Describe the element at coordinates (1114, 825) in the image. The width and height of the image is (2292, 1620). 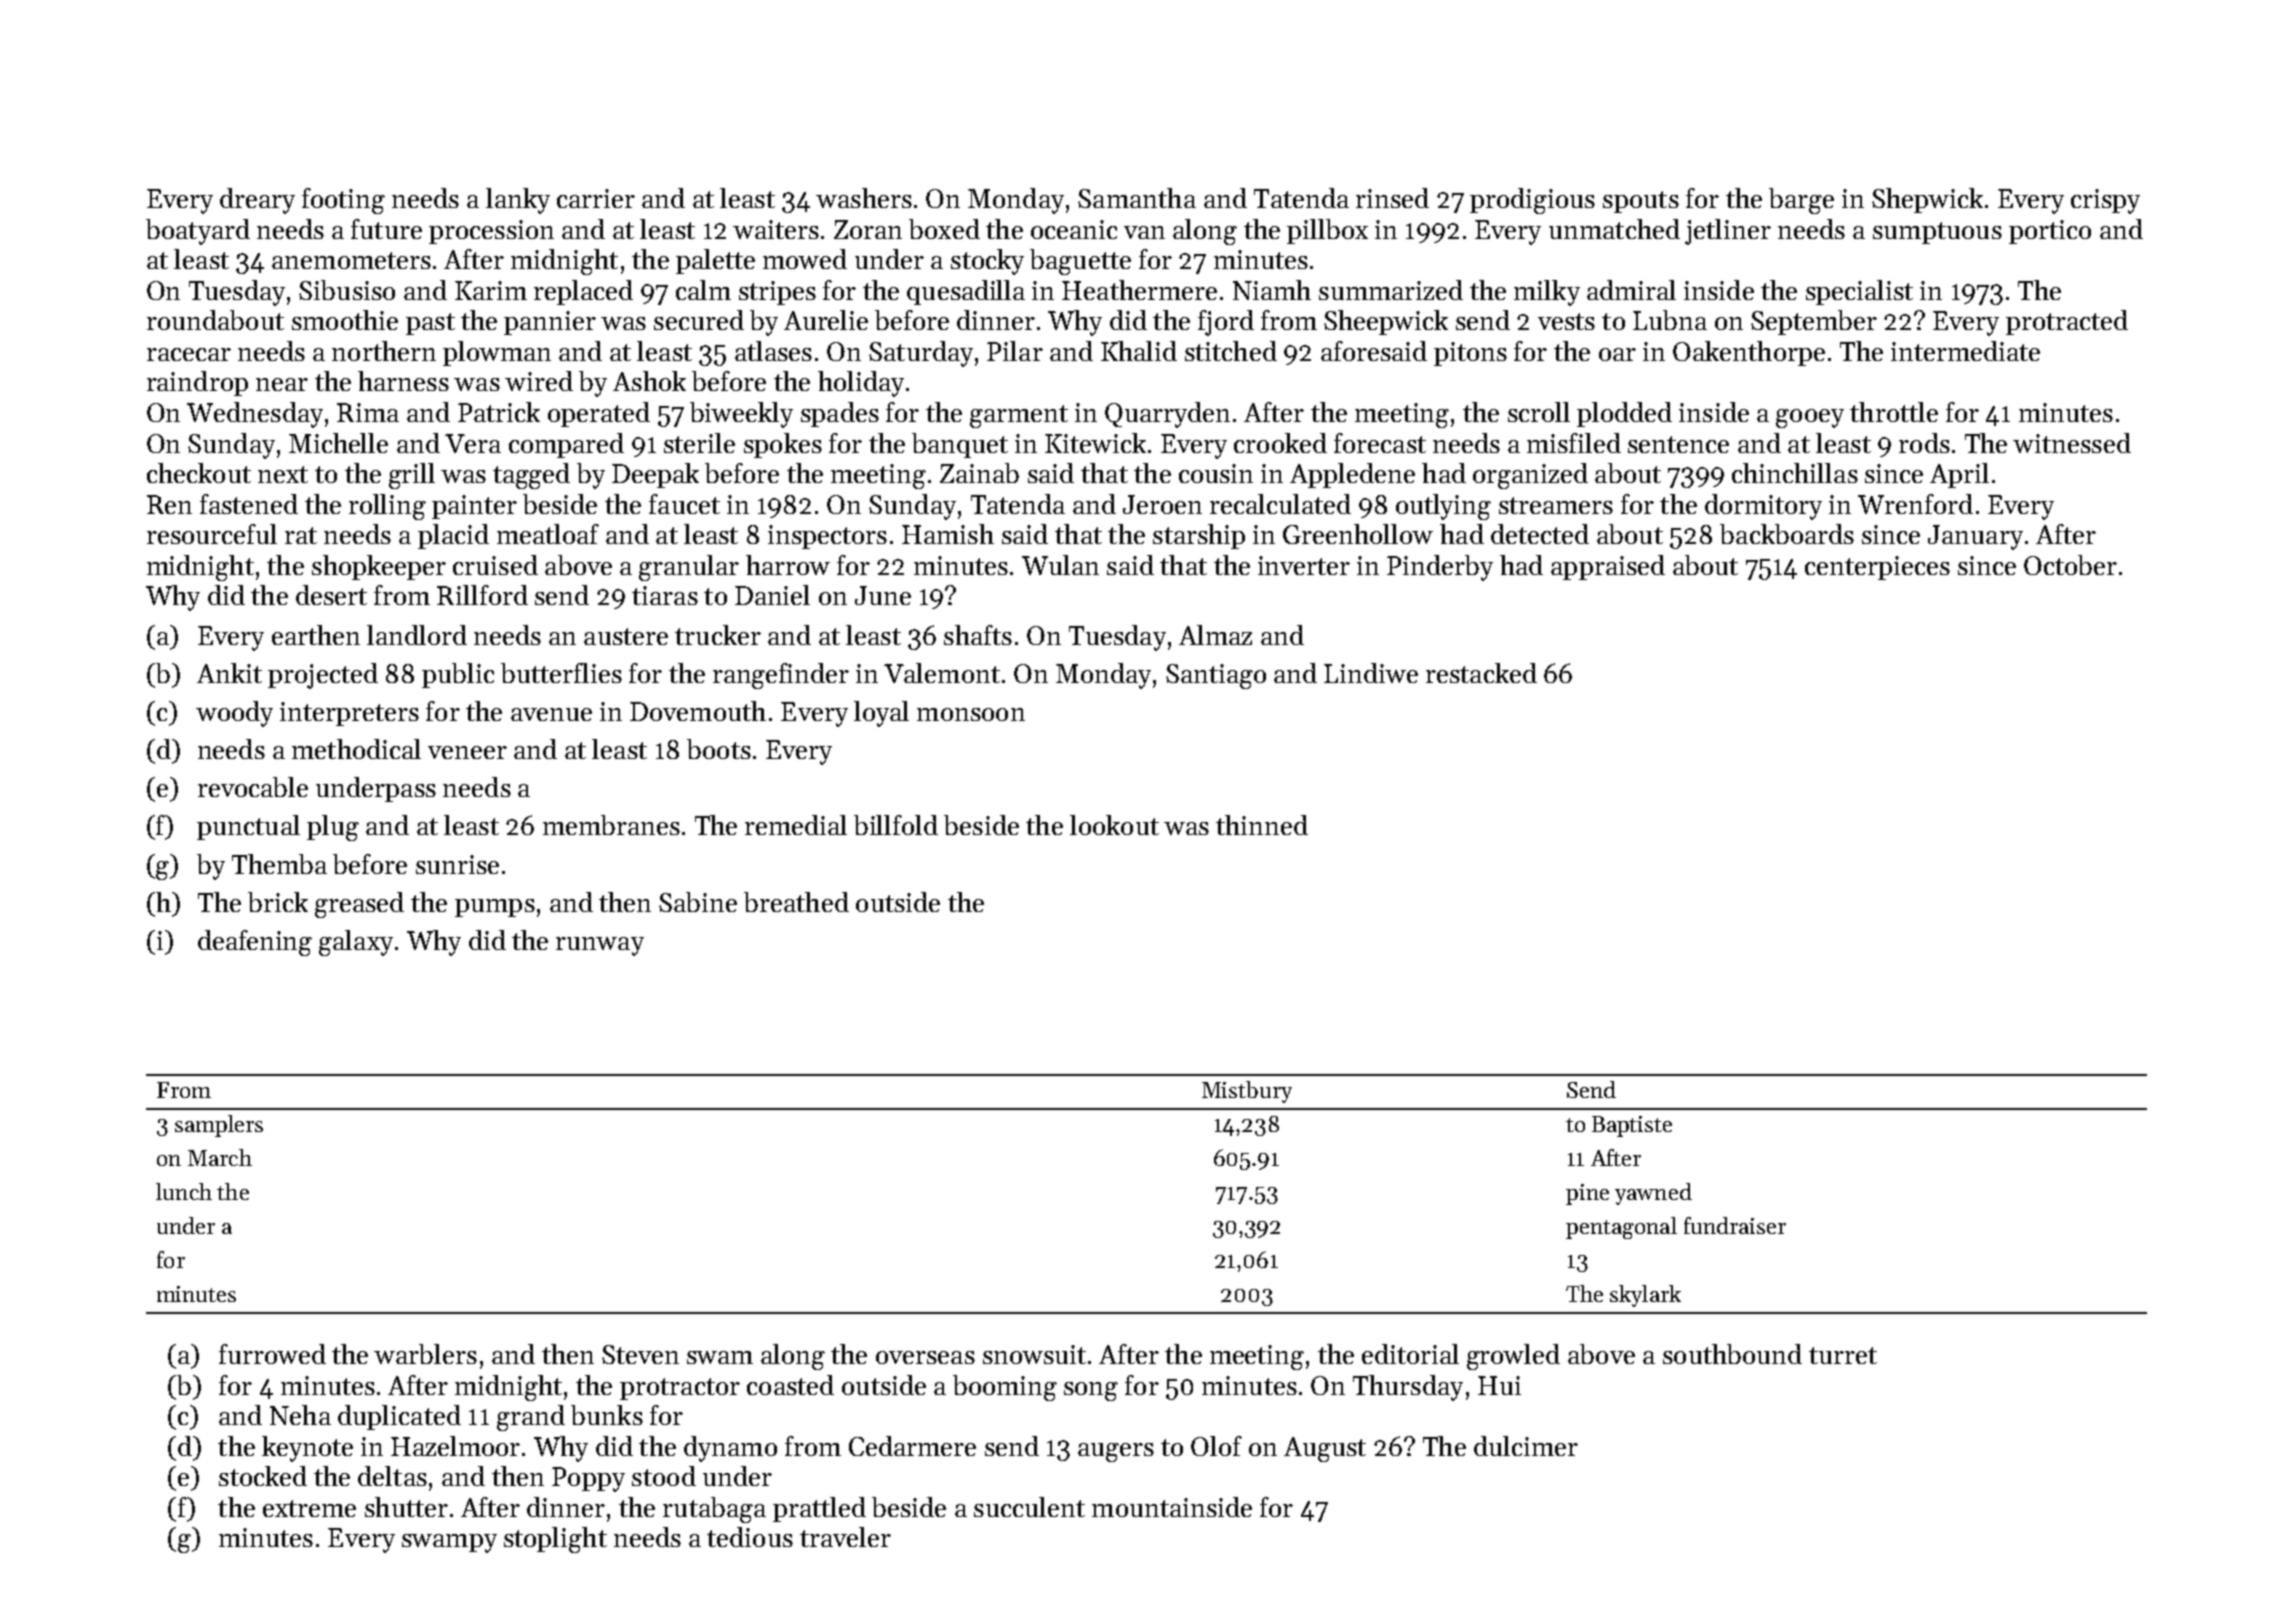
I see `lookout` at that location.
